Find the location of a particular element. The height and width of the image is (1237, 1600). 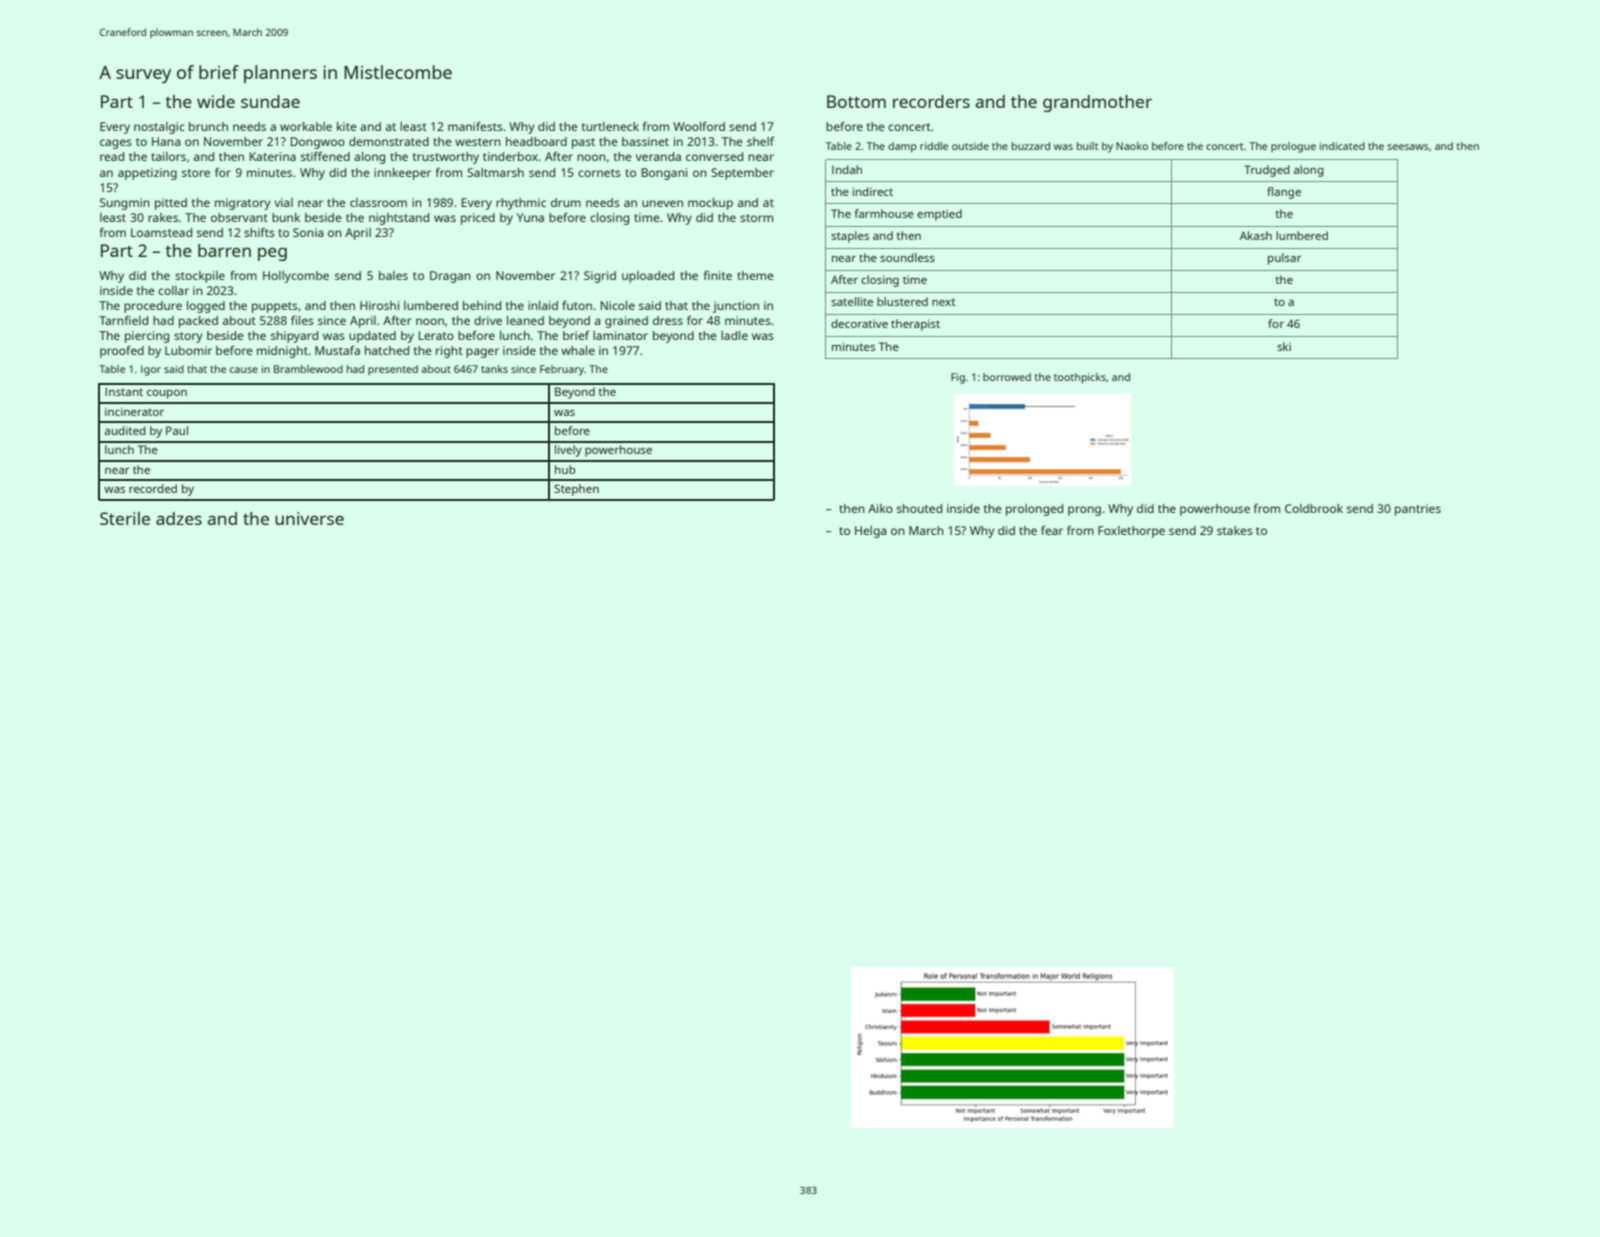

kite is located at coordinates (347, 126).
